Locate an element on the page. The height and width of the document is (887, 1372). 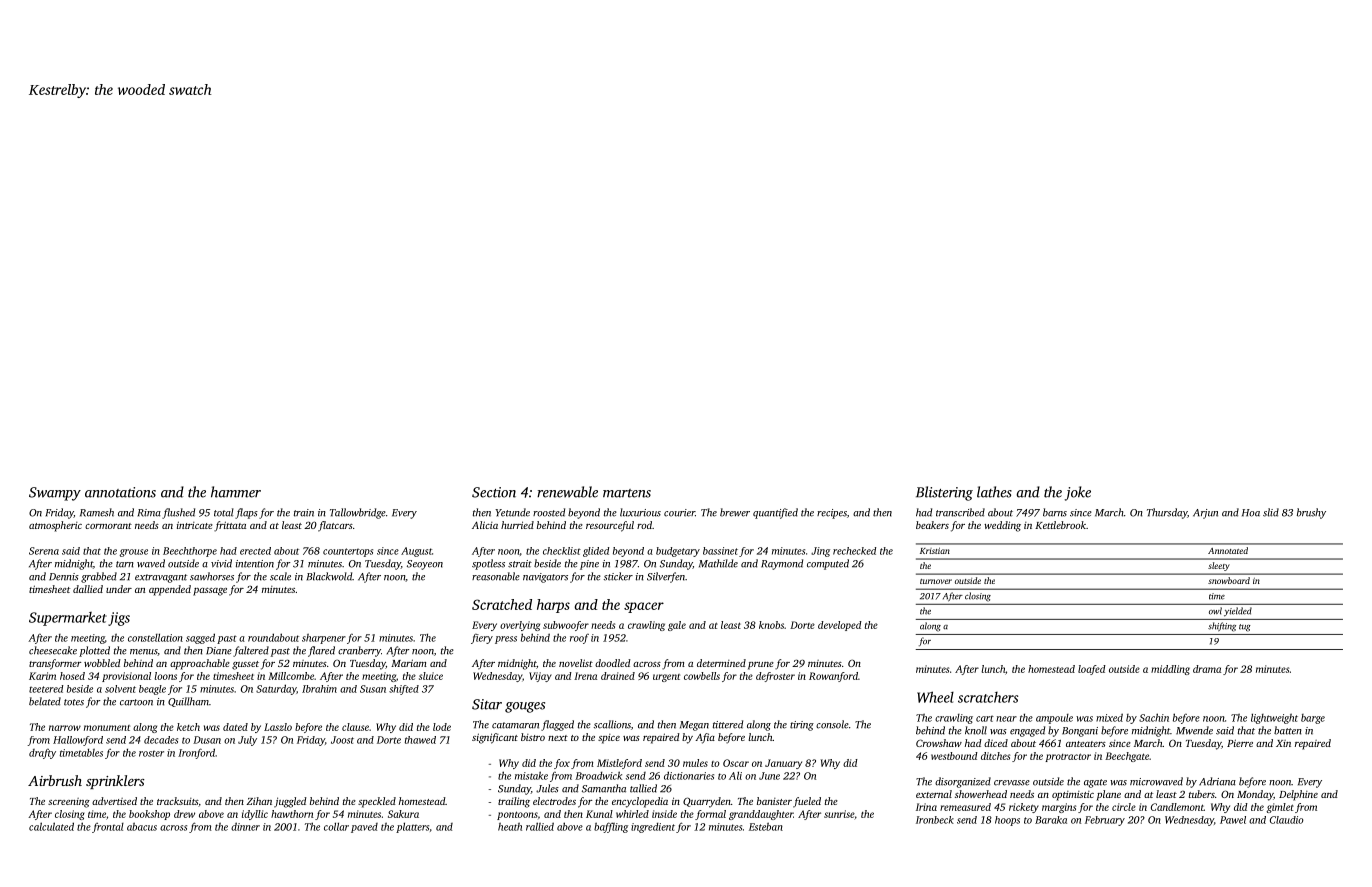
brushy is located at coordinates (1311, 513).
